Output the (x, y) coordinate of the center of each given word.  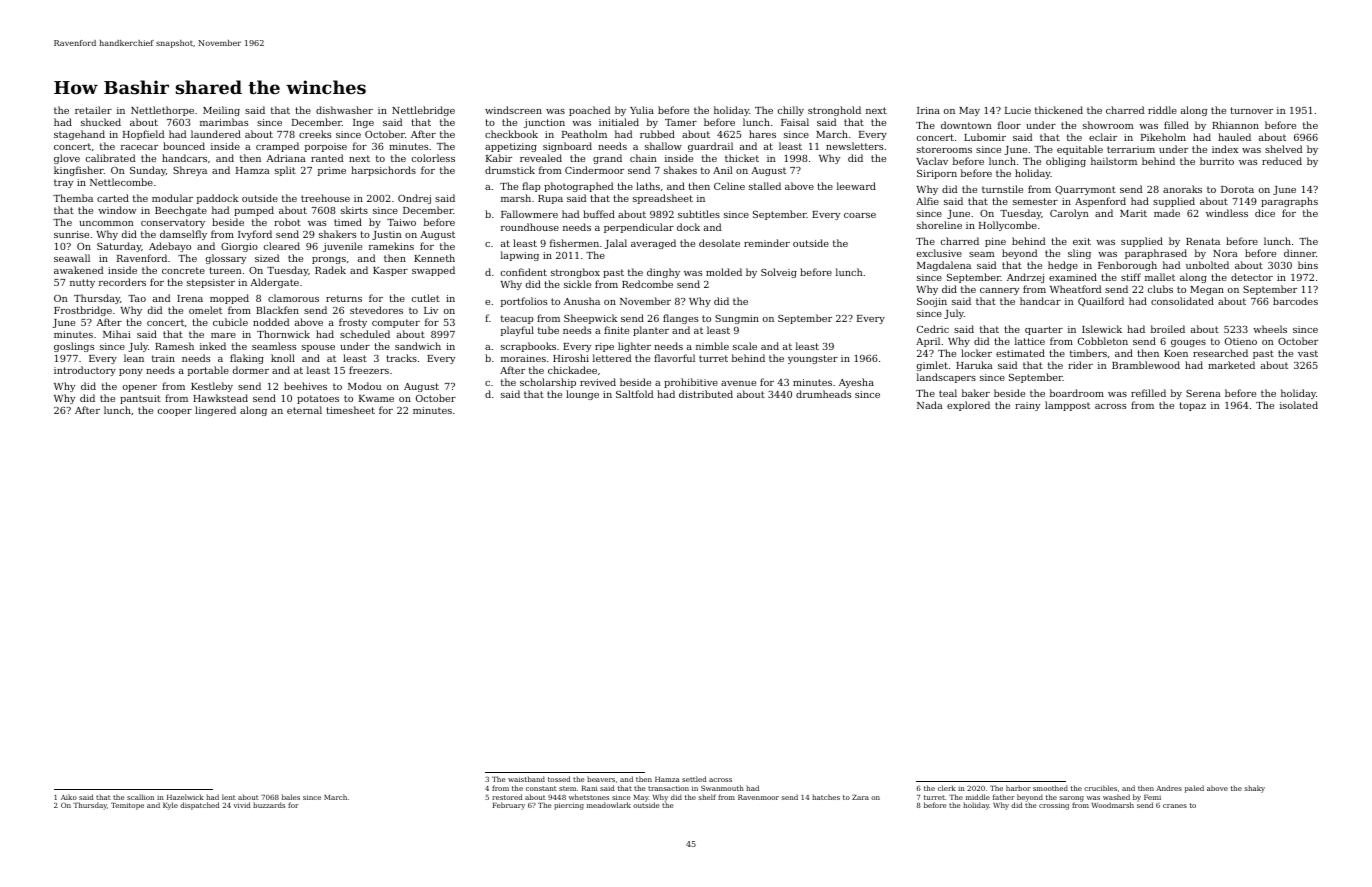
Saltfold (634, 394)
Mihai (117, 334)
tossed (559, 779)
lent (229, 797)
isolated (1299, 405)
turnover (1251, 110)
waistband (526, 779)
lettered (612, 358)
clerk (946, 788)
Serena (1203, 393)
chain (643, 158)
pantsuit (140, 399)
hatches (826, 797)
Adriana (286, 158)
